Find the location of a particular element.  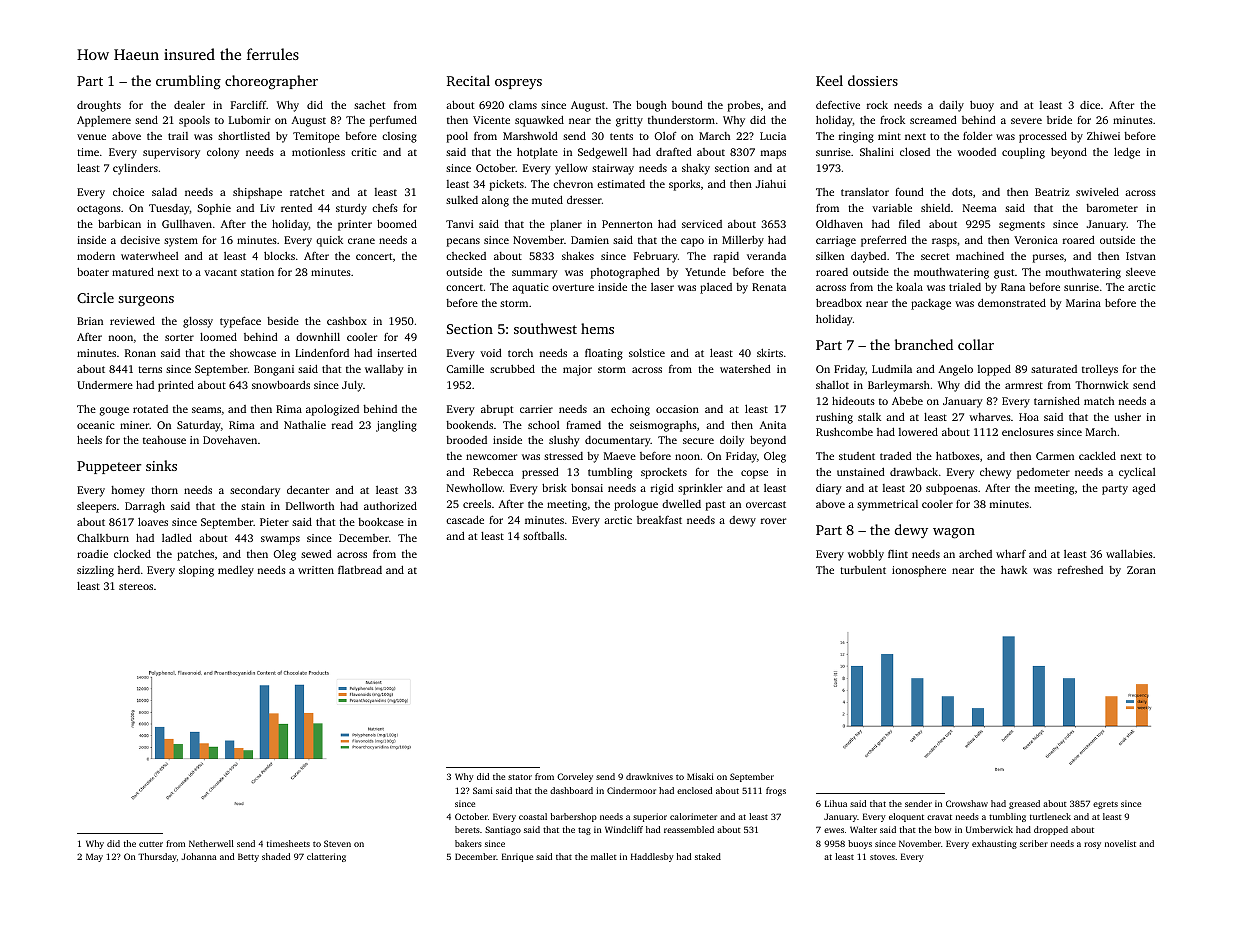

Recital is located at coordinates (468, 80).
